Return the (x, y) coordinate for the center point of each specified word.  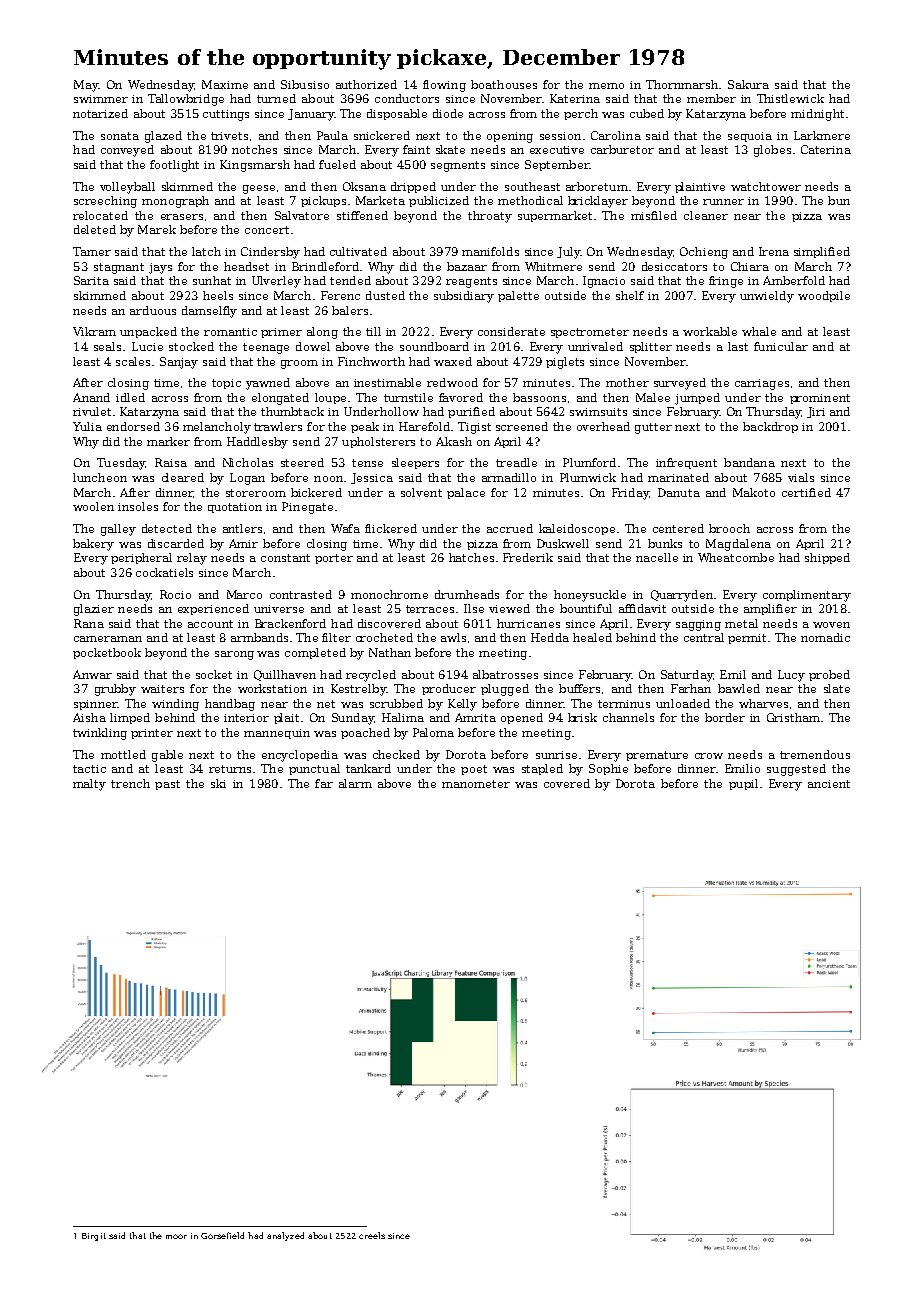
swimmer (101, 99)
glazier (94, 610)
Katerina (575, 98)
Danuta (679, 492)
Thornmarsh (682, 84)
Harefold (424, 426)
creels (372, 1235)
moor (176, 1236)
